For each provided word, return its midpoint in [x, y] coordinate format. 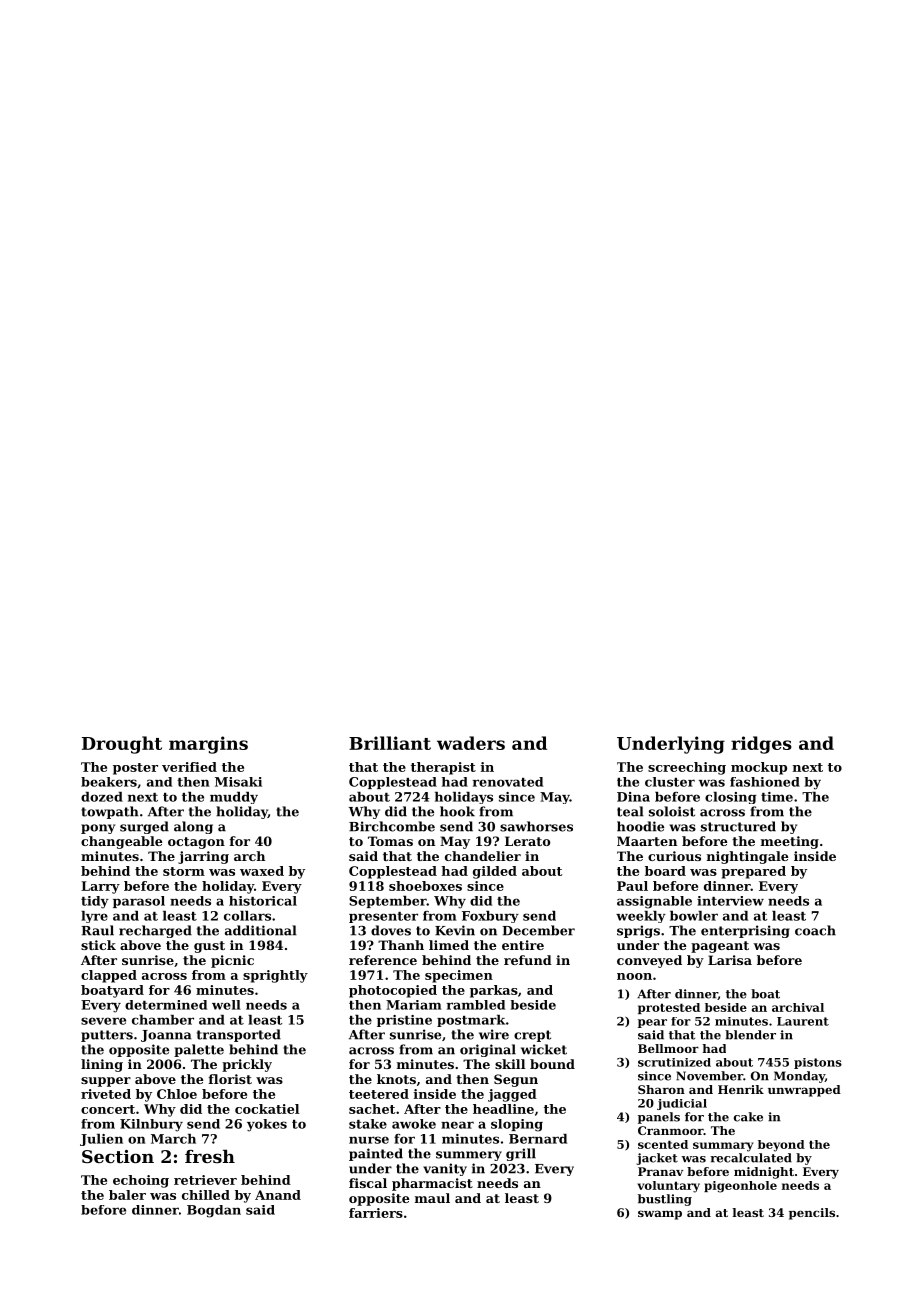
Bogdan [214, 1211]
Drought [122, 745]
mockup [759, 768]
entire [523, 945]
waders [471, 743]
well [226, 1005]
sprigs [638, 931]
